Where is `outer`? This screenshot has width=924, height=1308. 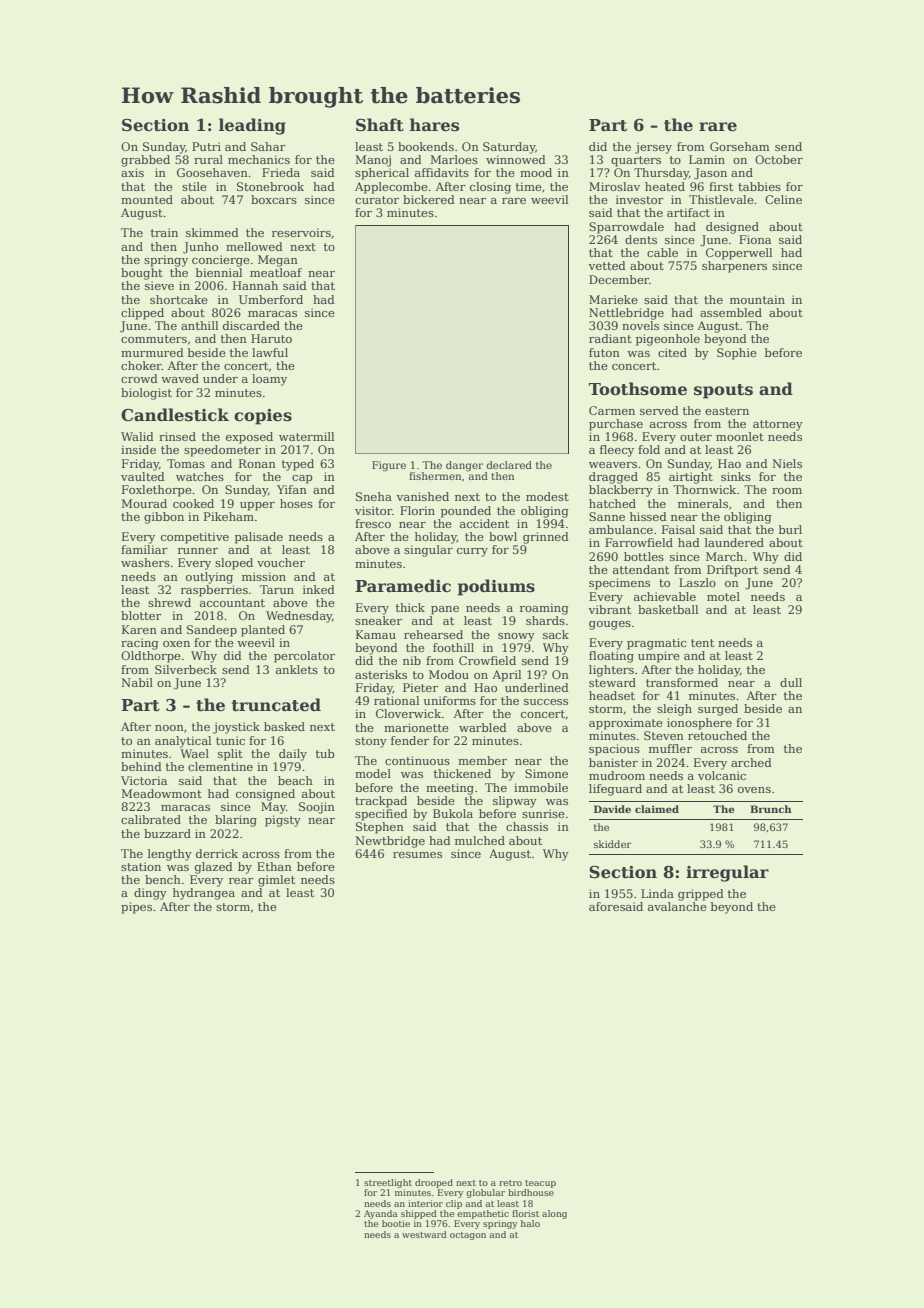
outer is located at coordinates (696, 437).
